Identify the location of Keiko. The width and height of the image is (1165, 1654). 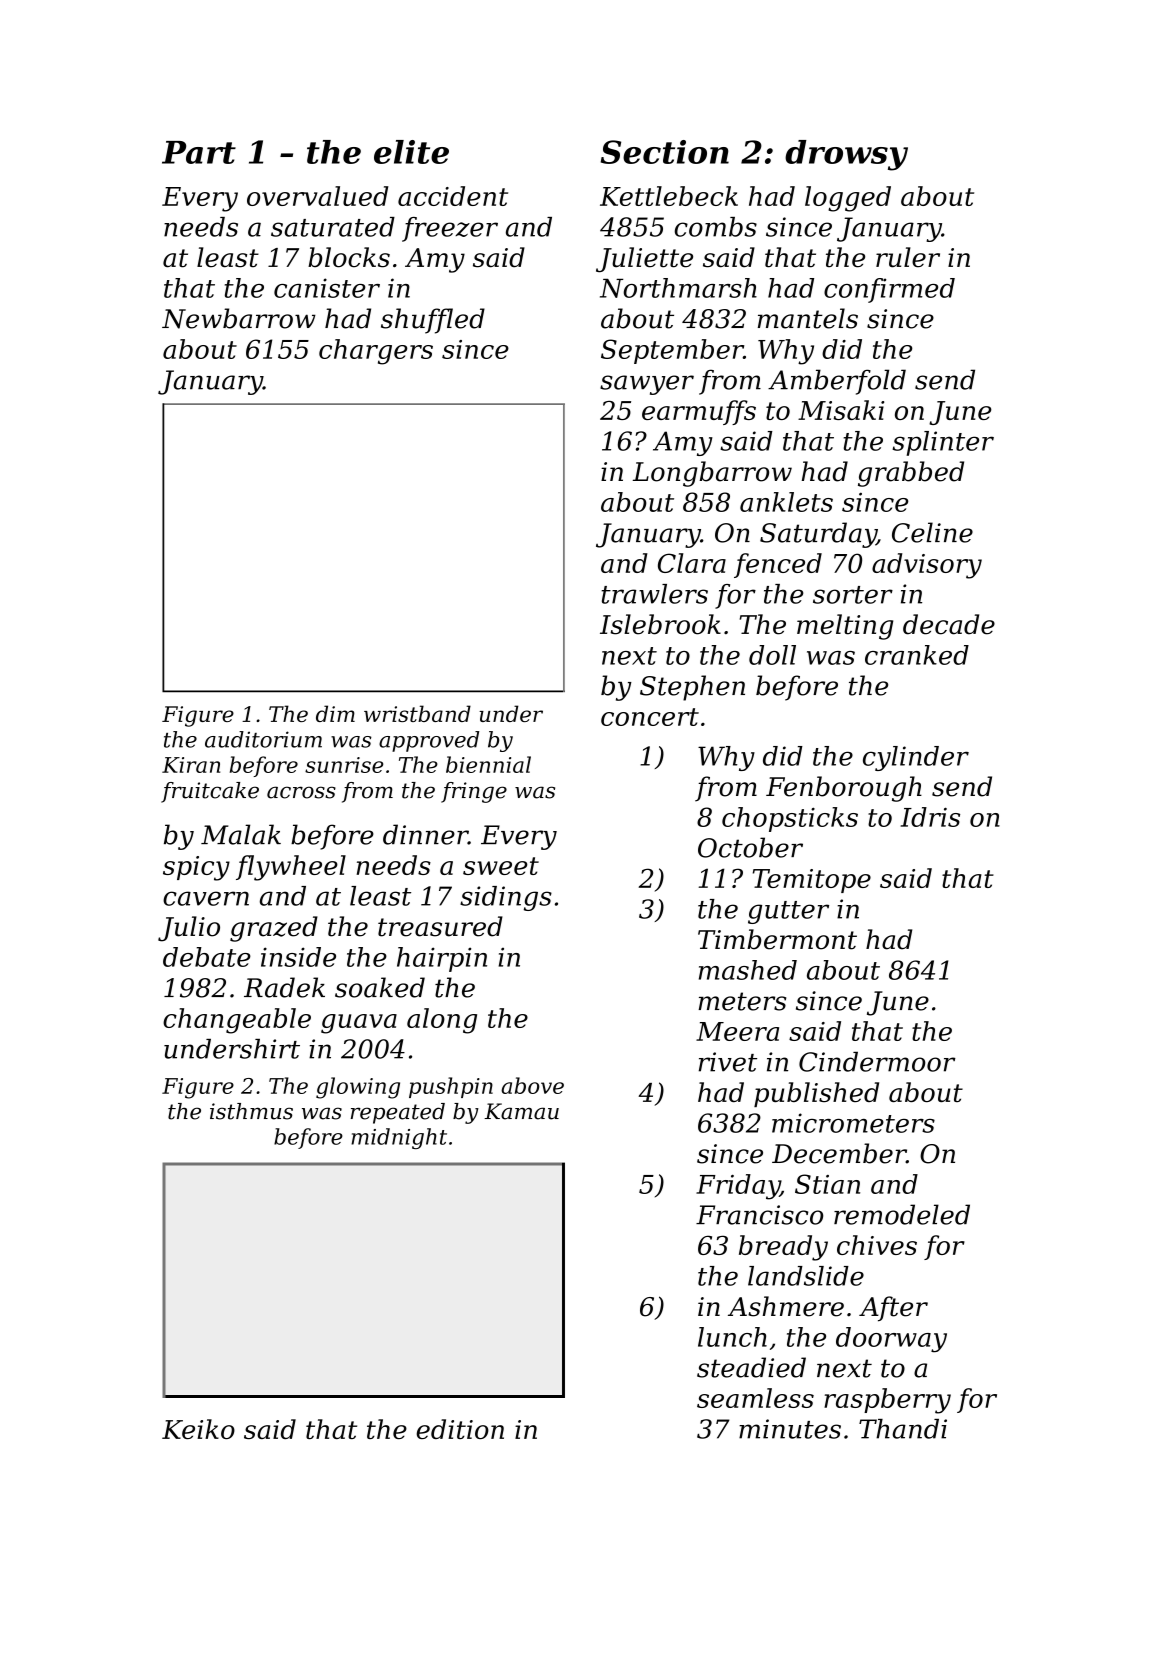
(198, 1429).
